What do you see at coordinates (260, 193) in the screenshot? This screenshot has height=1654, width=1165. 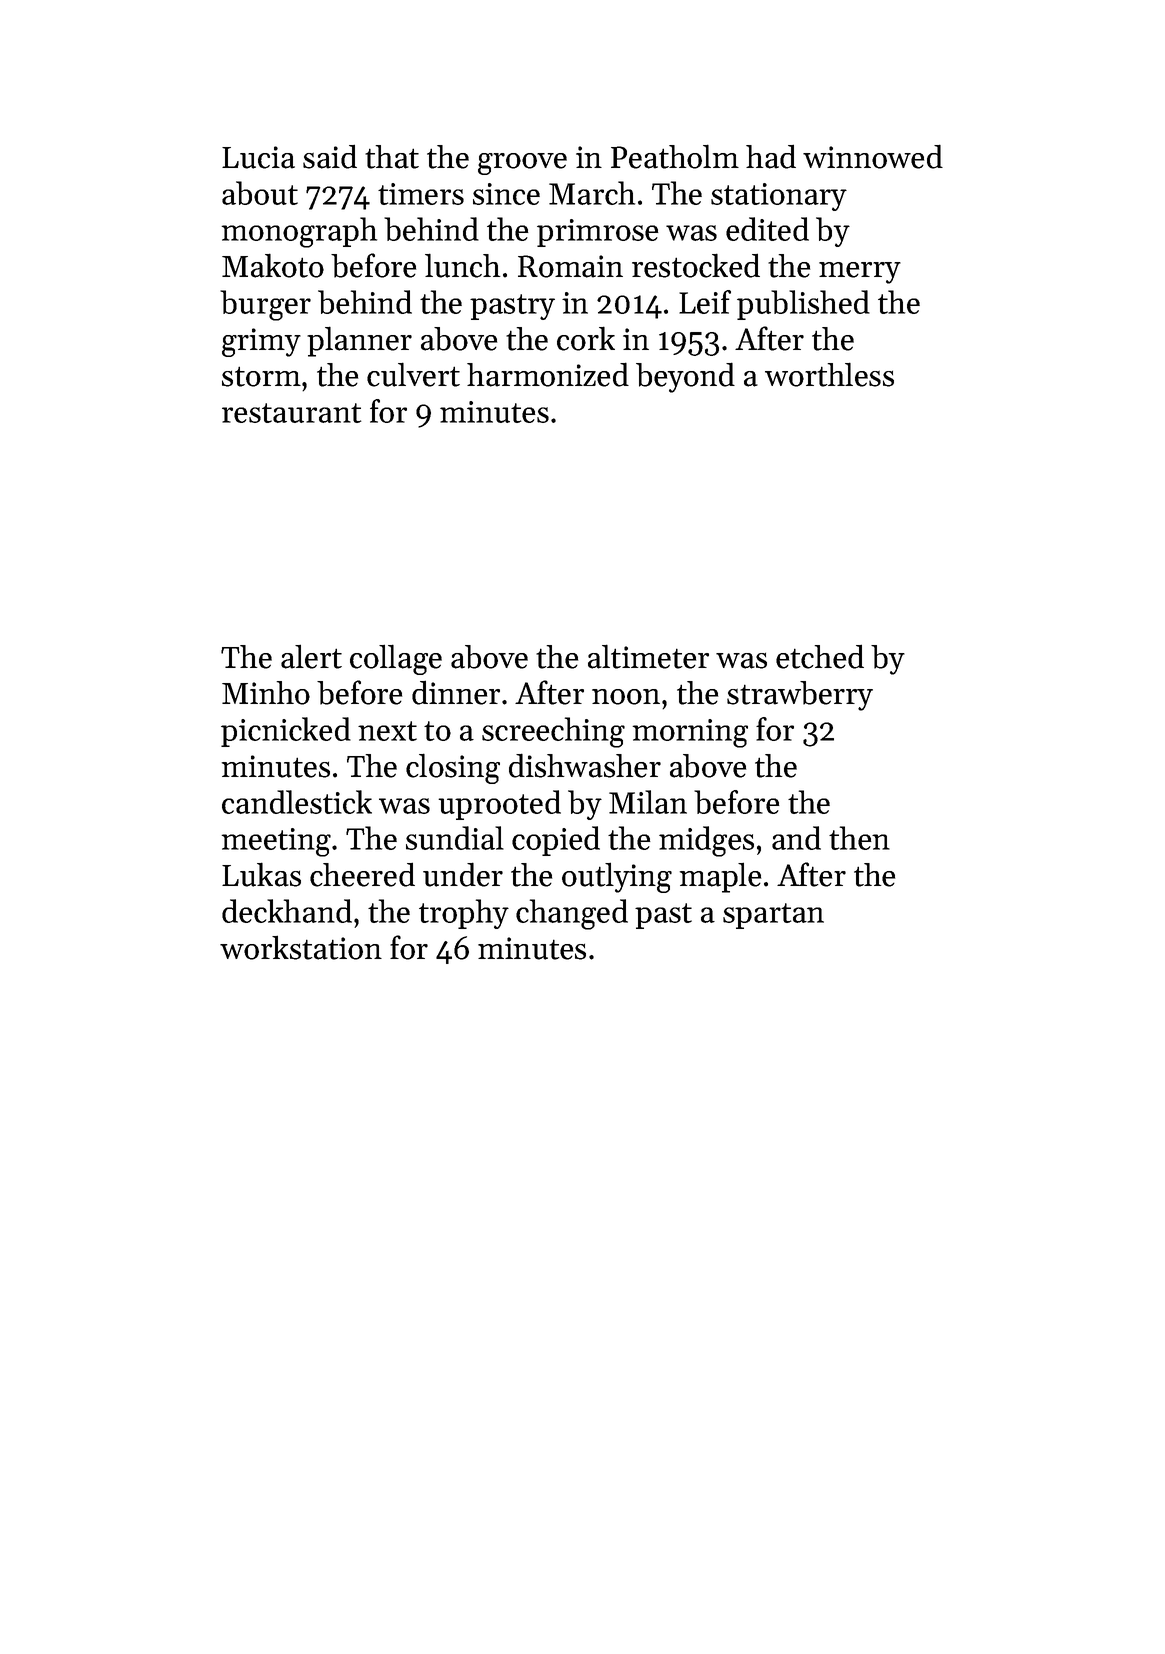 I see `about` at bounding box center [260, 193].
